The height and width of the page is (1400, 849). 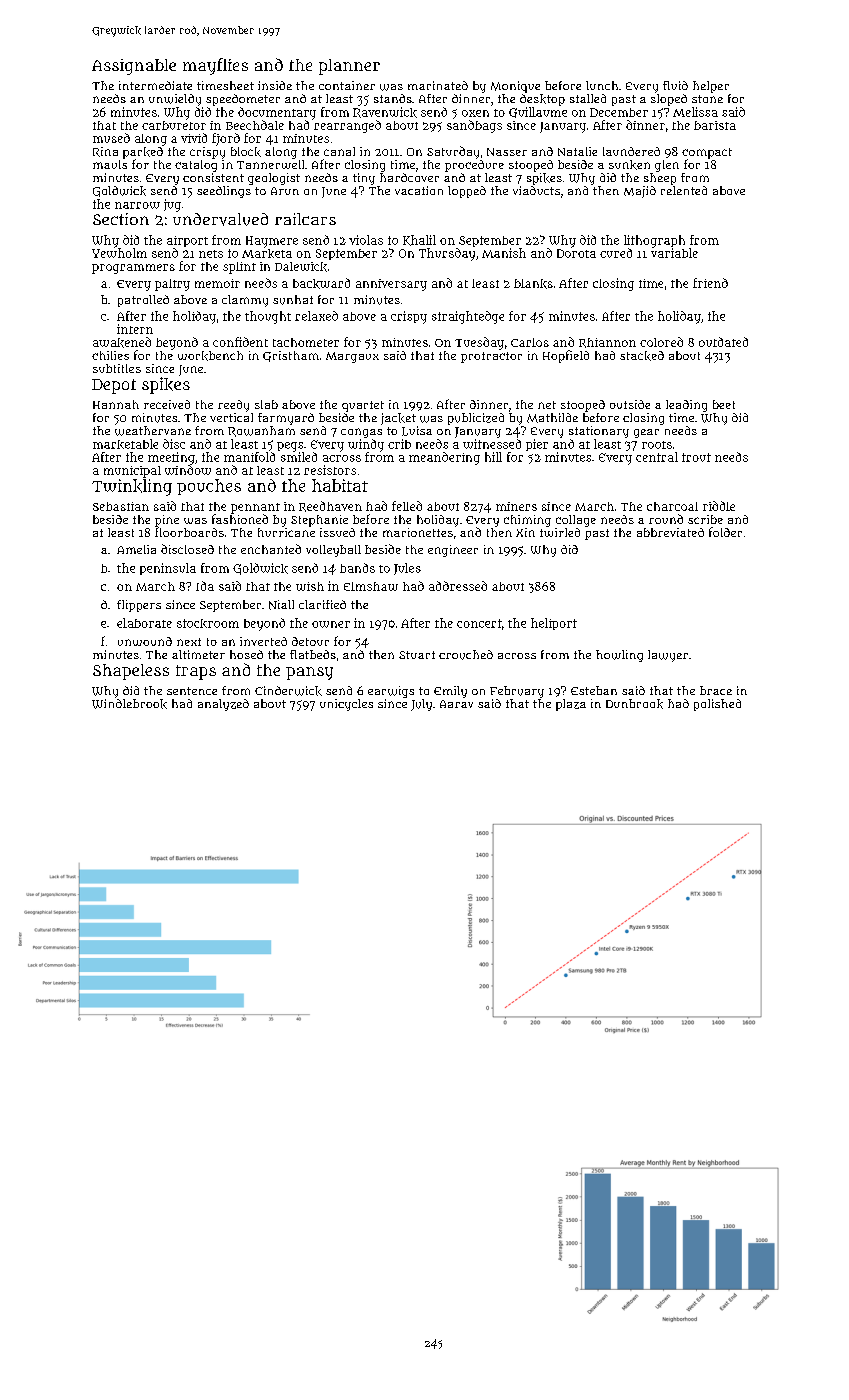 What do you see at coordinates (129, 704) in the page?
I see `Windlebrook` at bounding box center [129, 704].
